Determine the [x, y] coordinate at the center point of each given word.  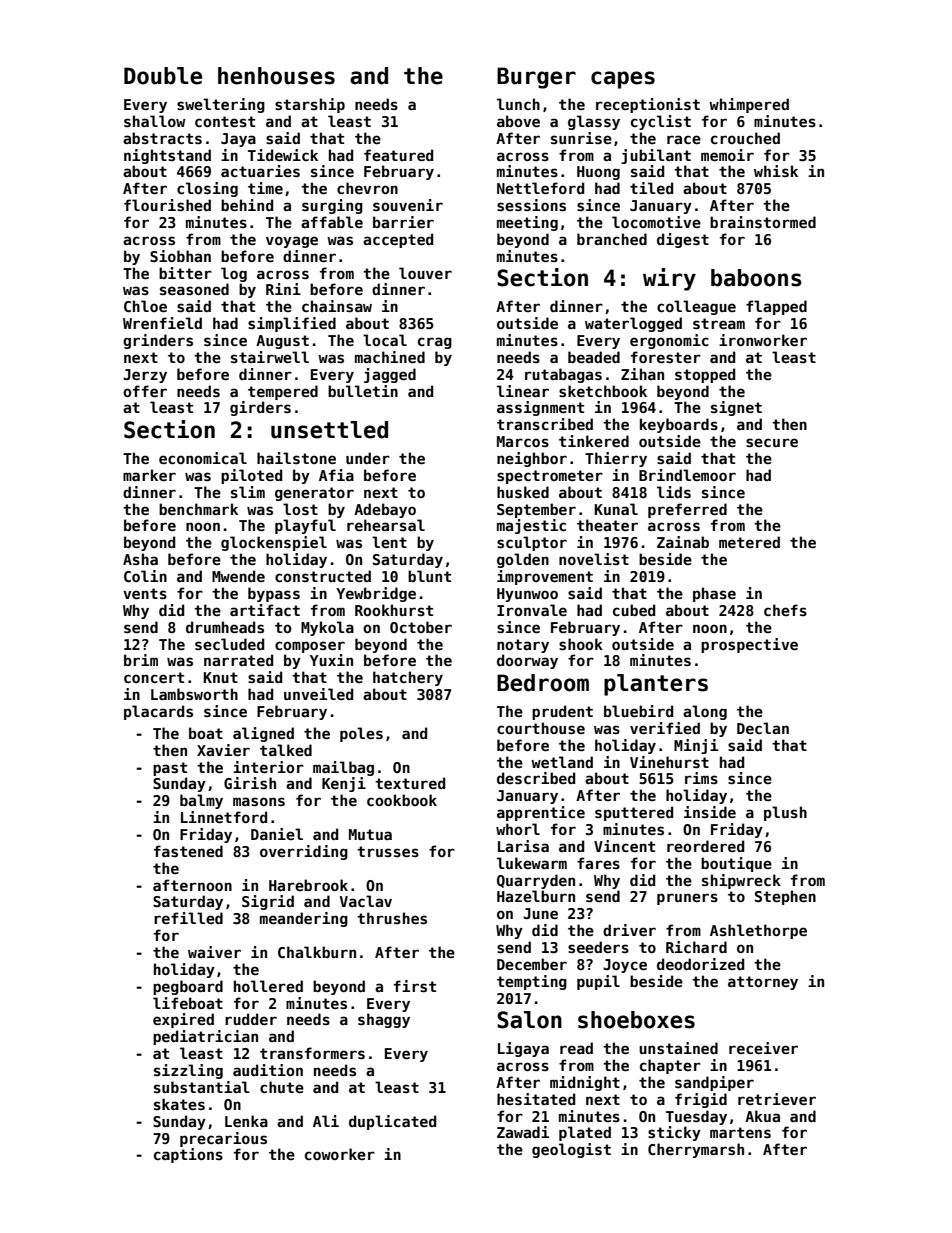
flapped [776, 307]
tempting [532, 982]
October [421, 627]
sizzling [188, 1071]
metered [749, 542]
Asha [140, 559]
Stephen [785, 897]
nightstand [167, 156]
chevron [367, 188]
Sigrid [268, 902]
